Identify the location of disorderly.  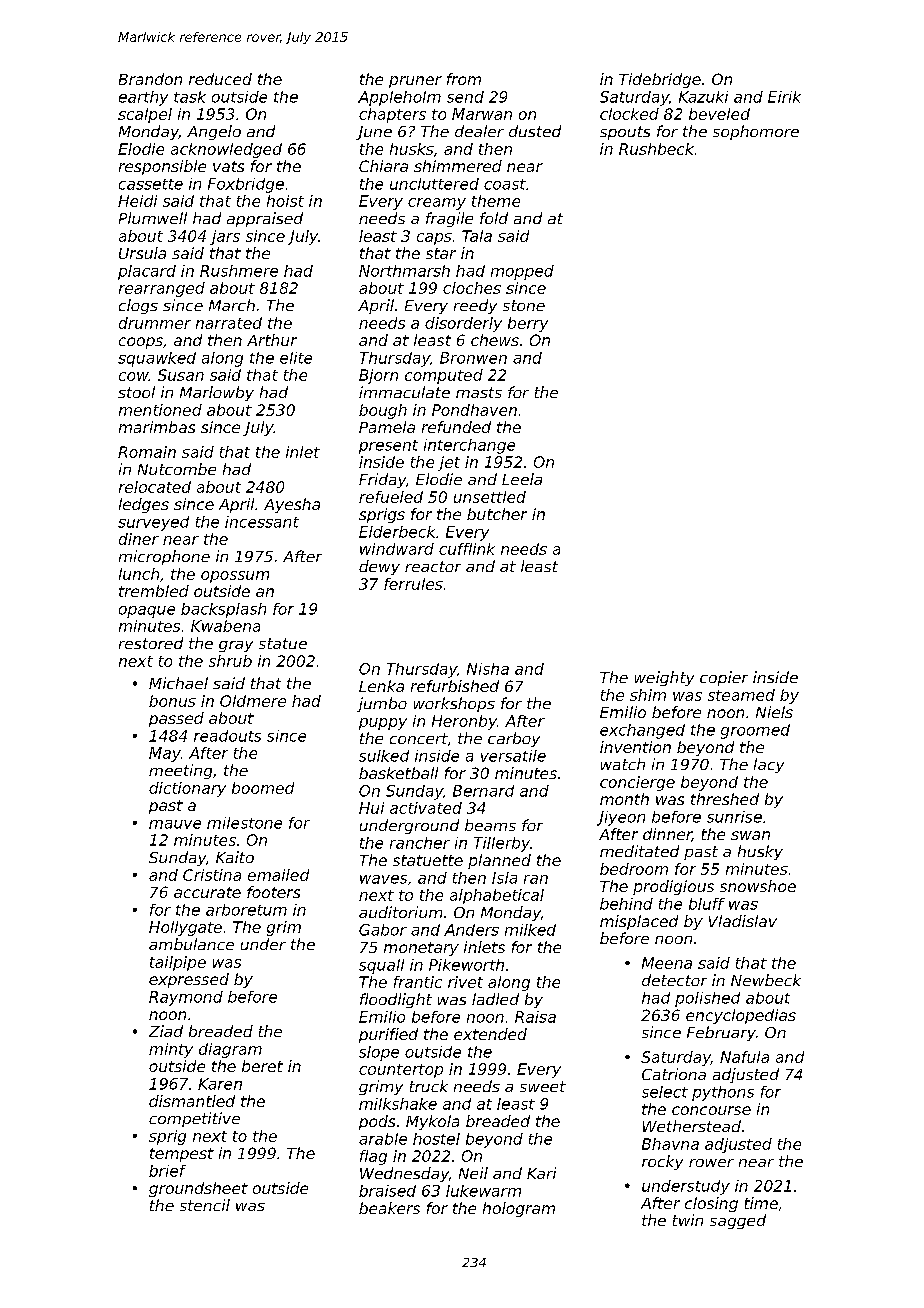
(463, 324).
